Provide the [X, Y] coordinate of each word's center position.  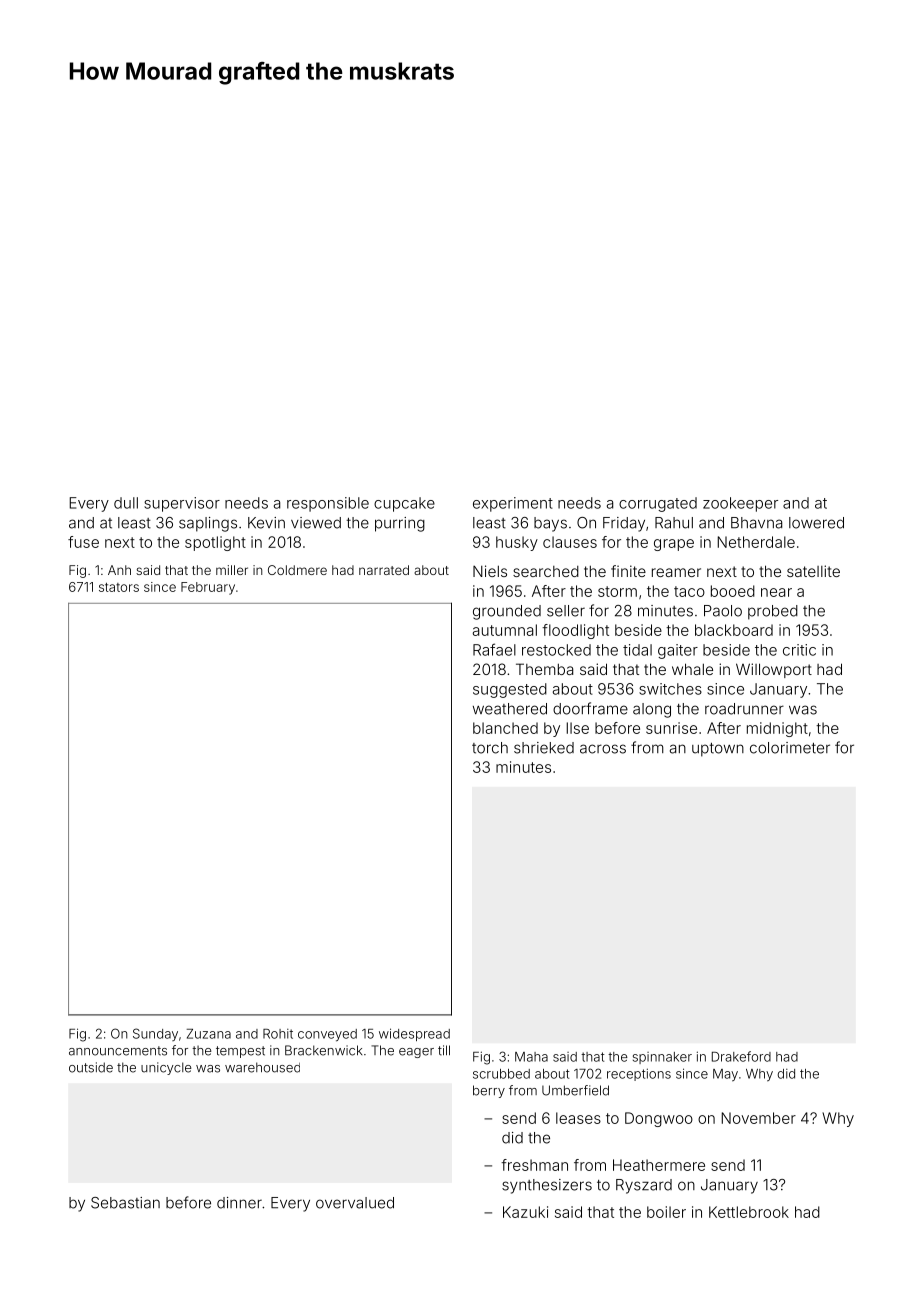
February [208, 588]
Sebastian [125, 1203]
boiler [666, 1212]
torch [490, 748]
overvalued [355, 1203]
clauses [570, 542]
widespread [414, 1034]
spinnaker [662, 1058]
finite [628, 571]
